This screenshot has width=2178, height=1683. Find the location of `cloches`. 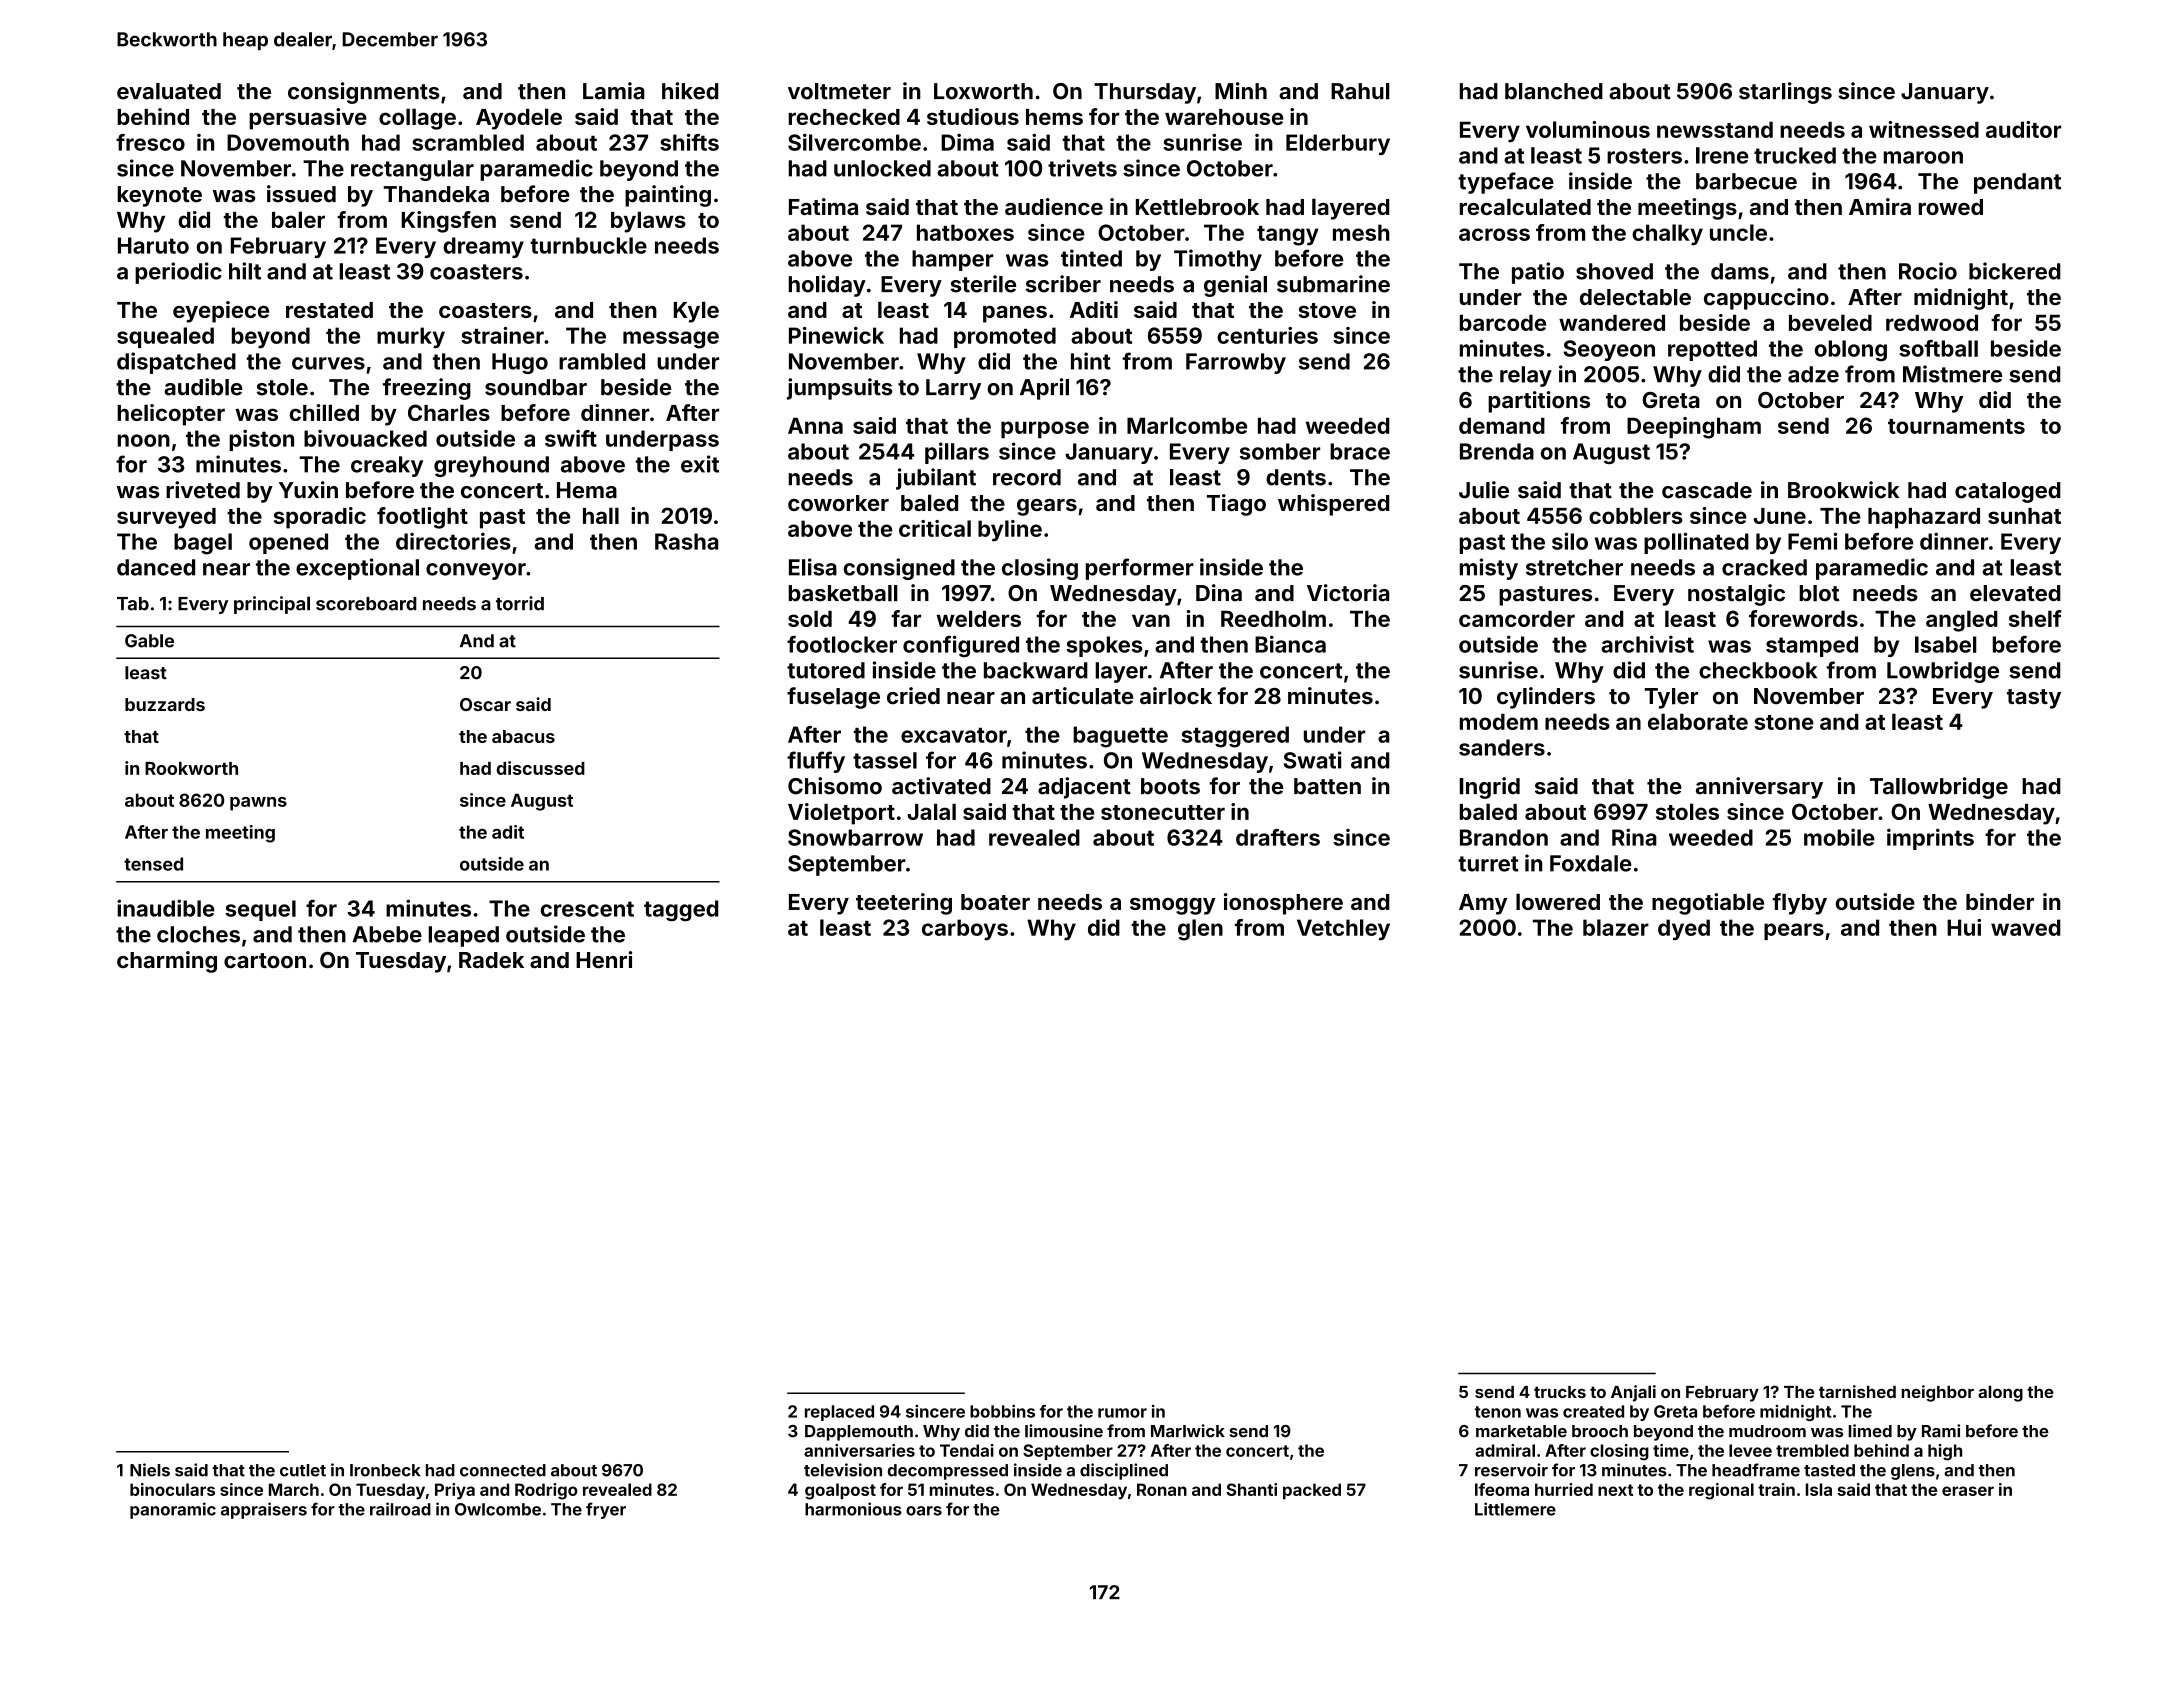

cloches is located at coordinates (198, 934).
